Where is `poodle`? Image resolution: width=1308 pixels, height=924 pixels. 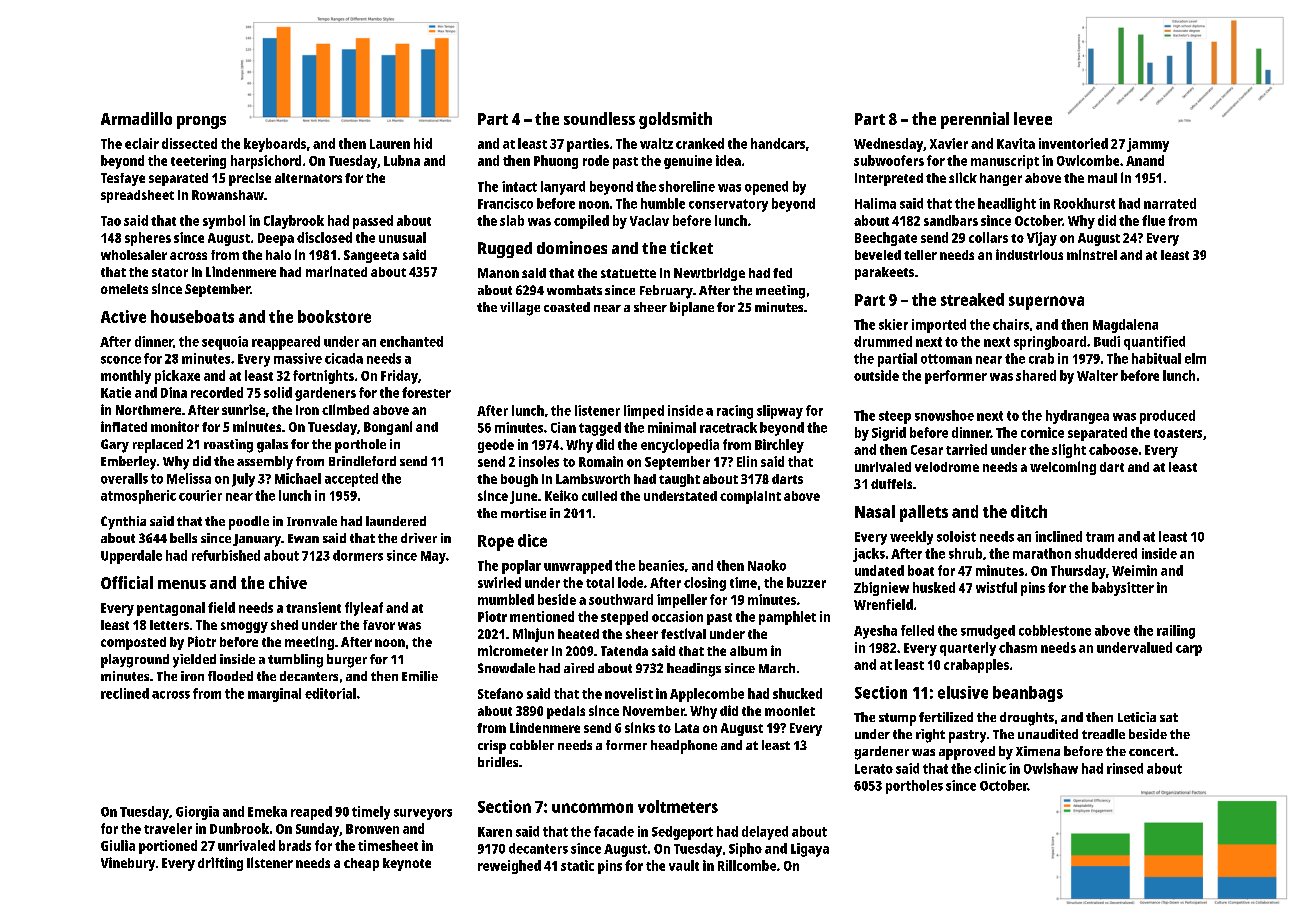
poodle is located at coordinates (249, 523).
